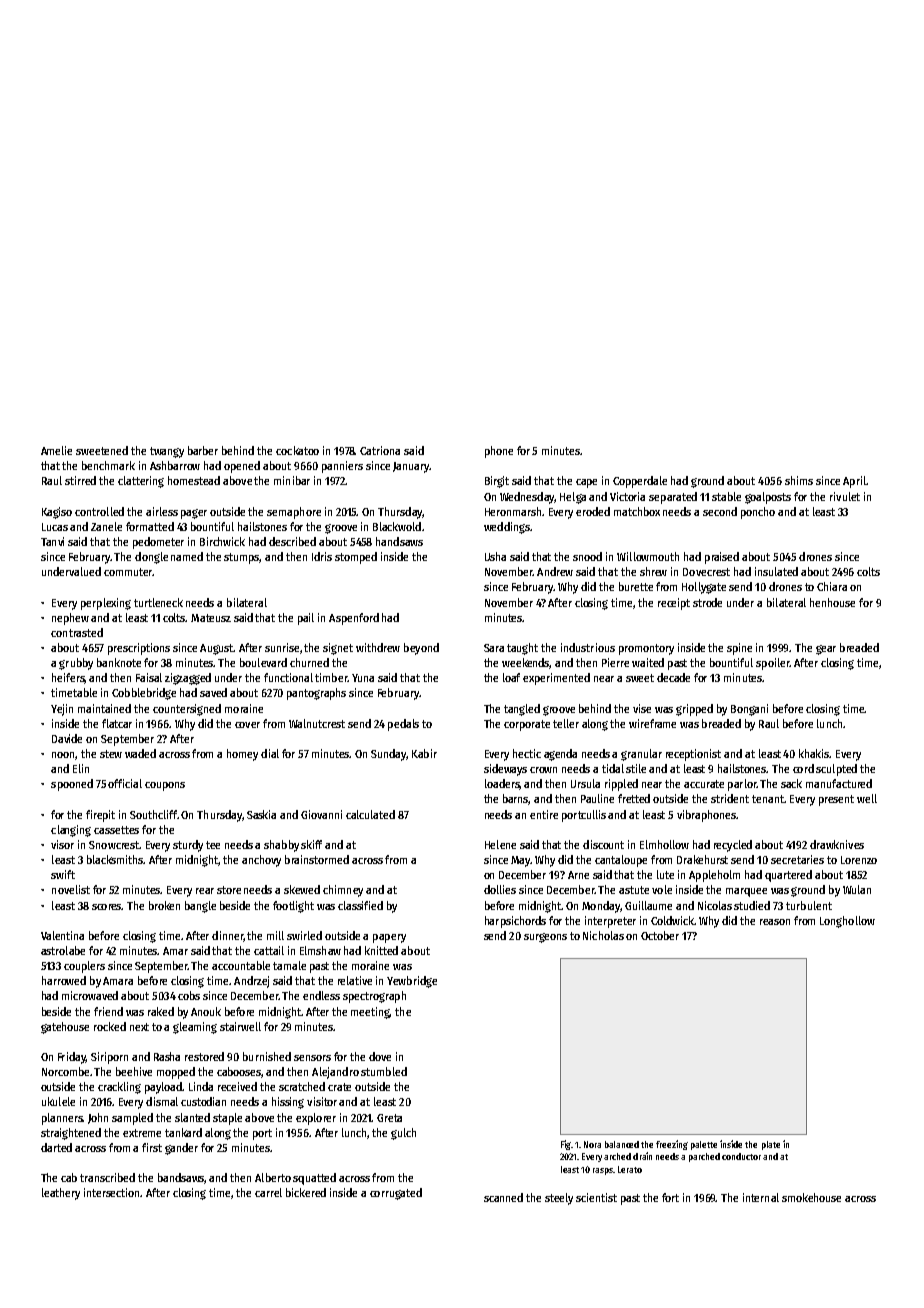 The image size is (924, 1308). Describe the element at coordinates (397, 526) in the screenshot. I see `Blackwold` at that location.
